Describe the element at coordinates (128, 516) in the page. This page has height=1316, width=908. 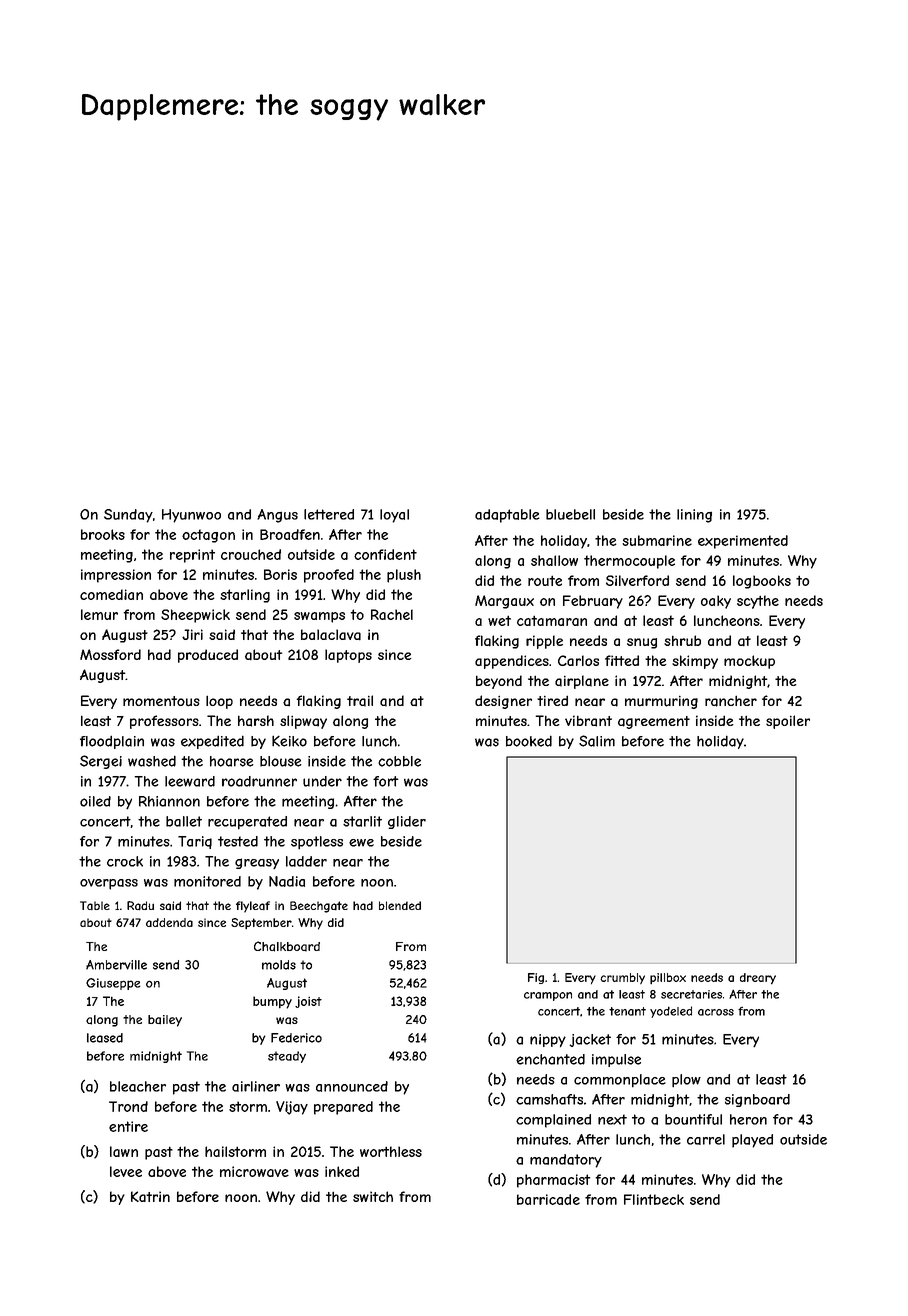
I see `Sunday` at that location.
